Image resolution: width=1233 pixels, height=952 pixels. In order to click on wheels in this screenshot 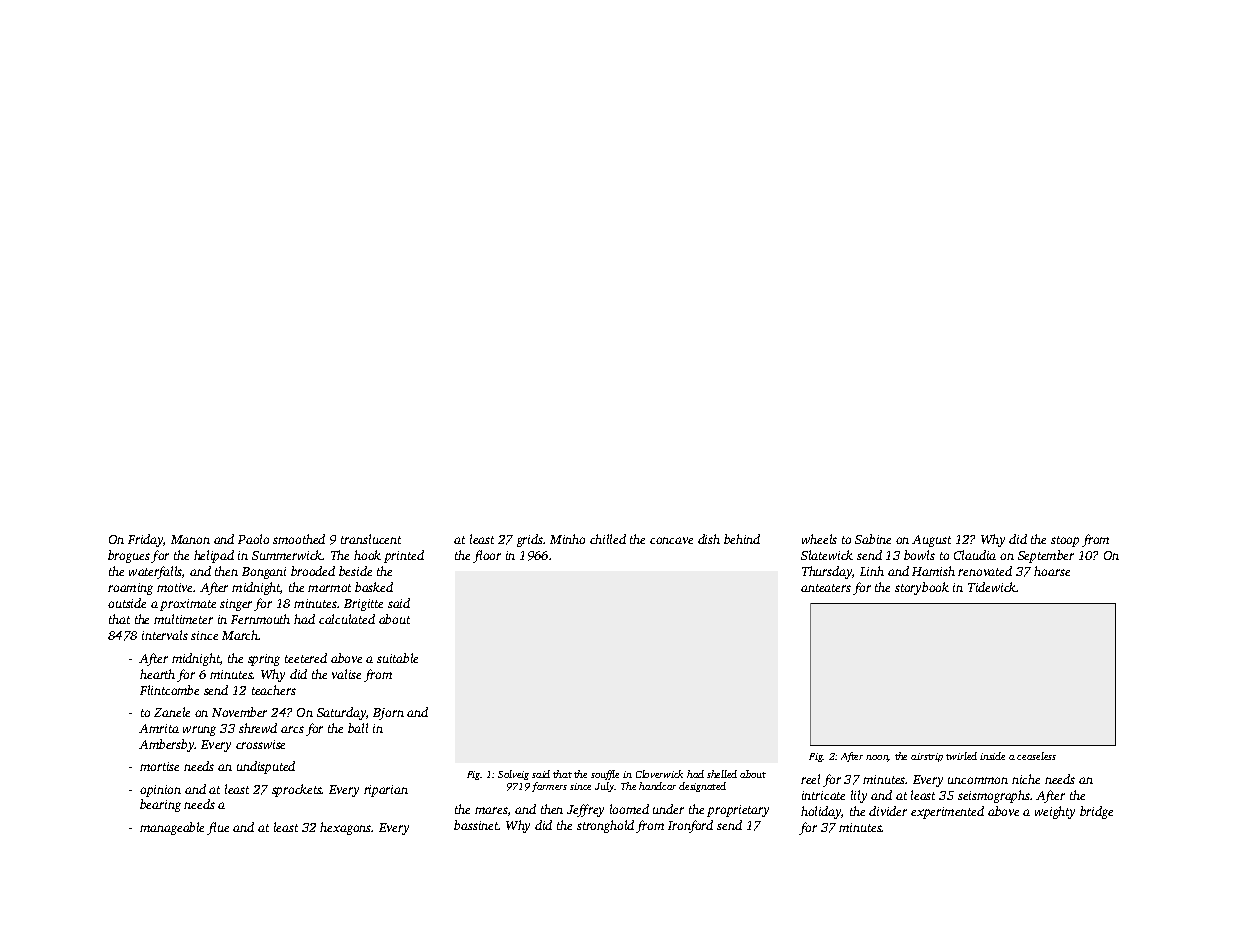, I will do `click(819, 539)`.
